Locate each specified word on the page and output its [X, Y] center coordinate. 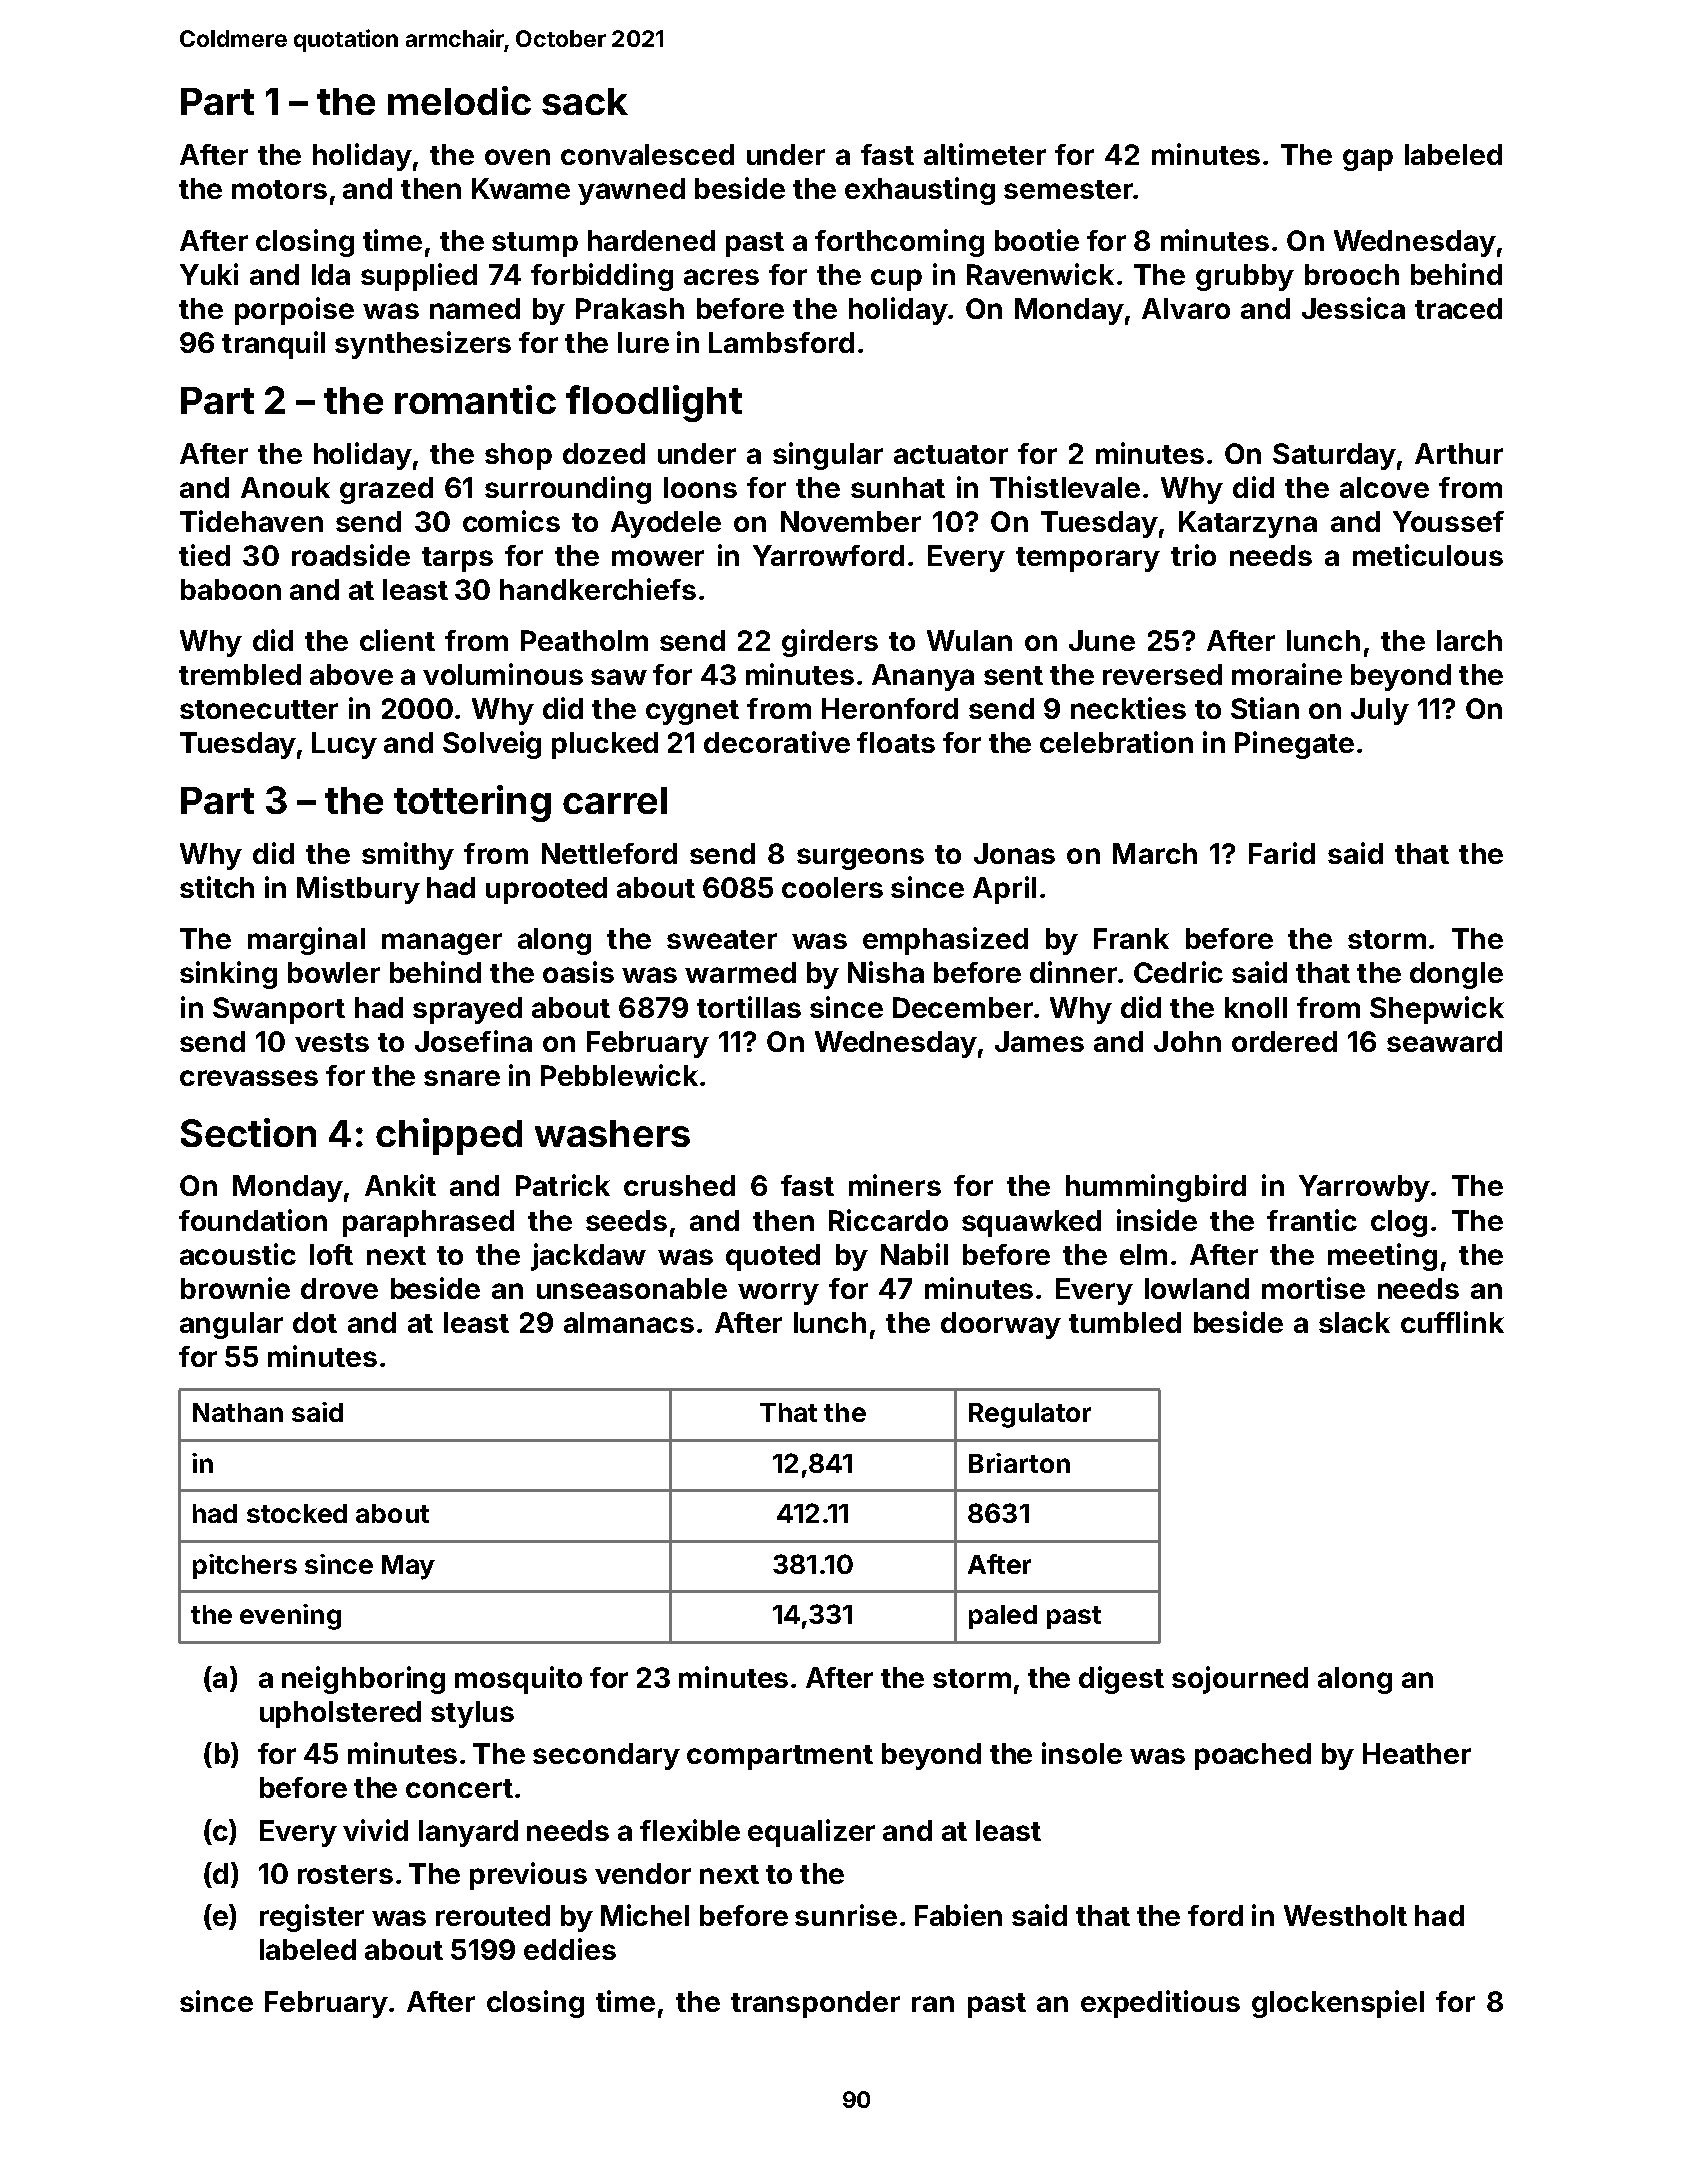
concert [459, 1788]
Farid [1282, 853]
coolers [832, 887]
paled [1003, 1617]
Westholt [1345, 1915]
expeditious [1160, 2004]
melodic [459, 100]
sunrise [846, 1915]
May [408, 1567]
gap [1368, 160]
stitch [217, 887]
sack [585, 101]
